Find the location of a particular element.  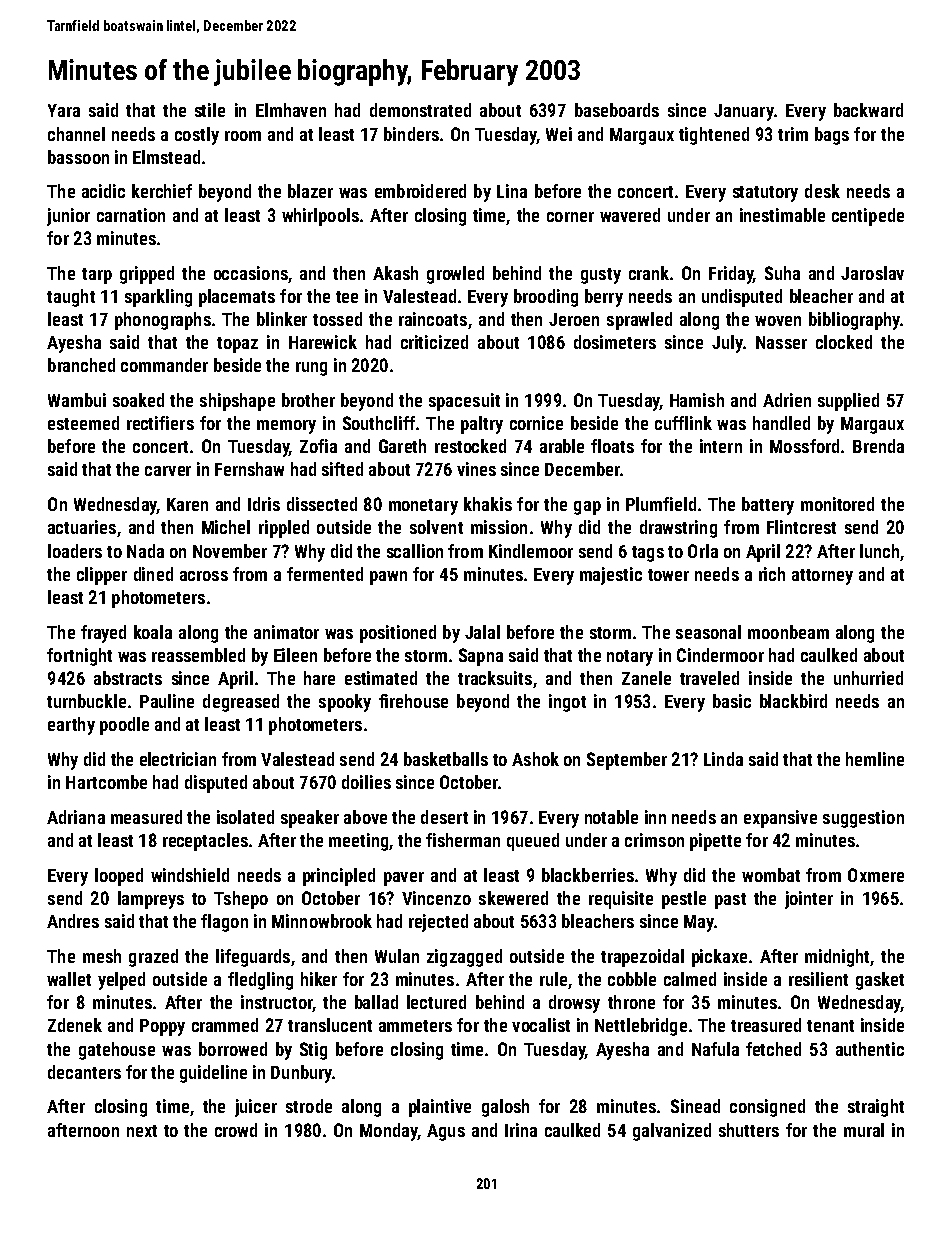

gripped is located at coordinates (147, 275).
